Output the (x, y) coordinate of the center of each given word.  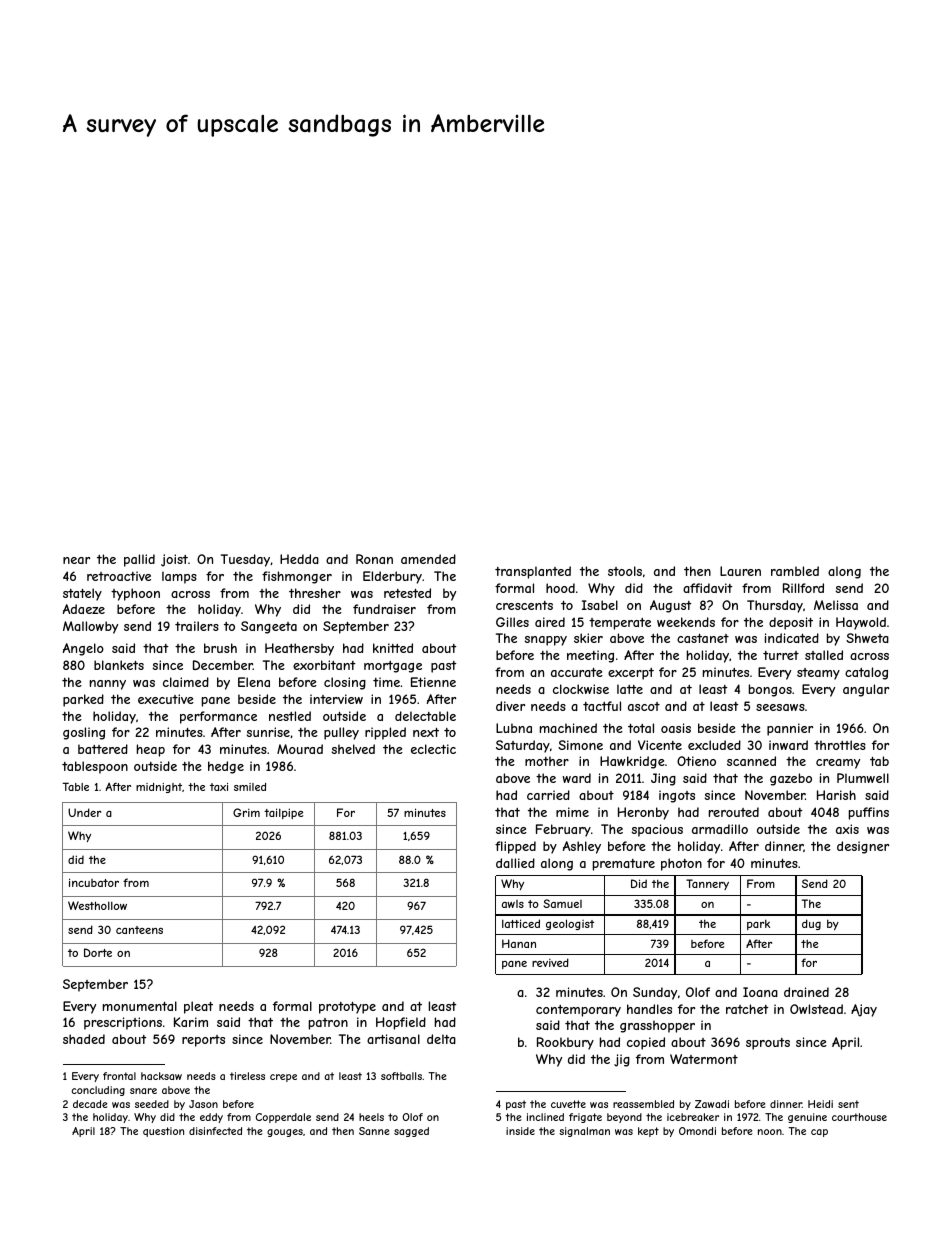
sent (848, 1104)
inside (520, 1131)
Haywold (861, 623)
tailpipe (283, 813)
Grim (246, 812)
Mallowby (90, 627)
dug (811, 924)
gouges (285, 1133)
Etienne (433, 682)
